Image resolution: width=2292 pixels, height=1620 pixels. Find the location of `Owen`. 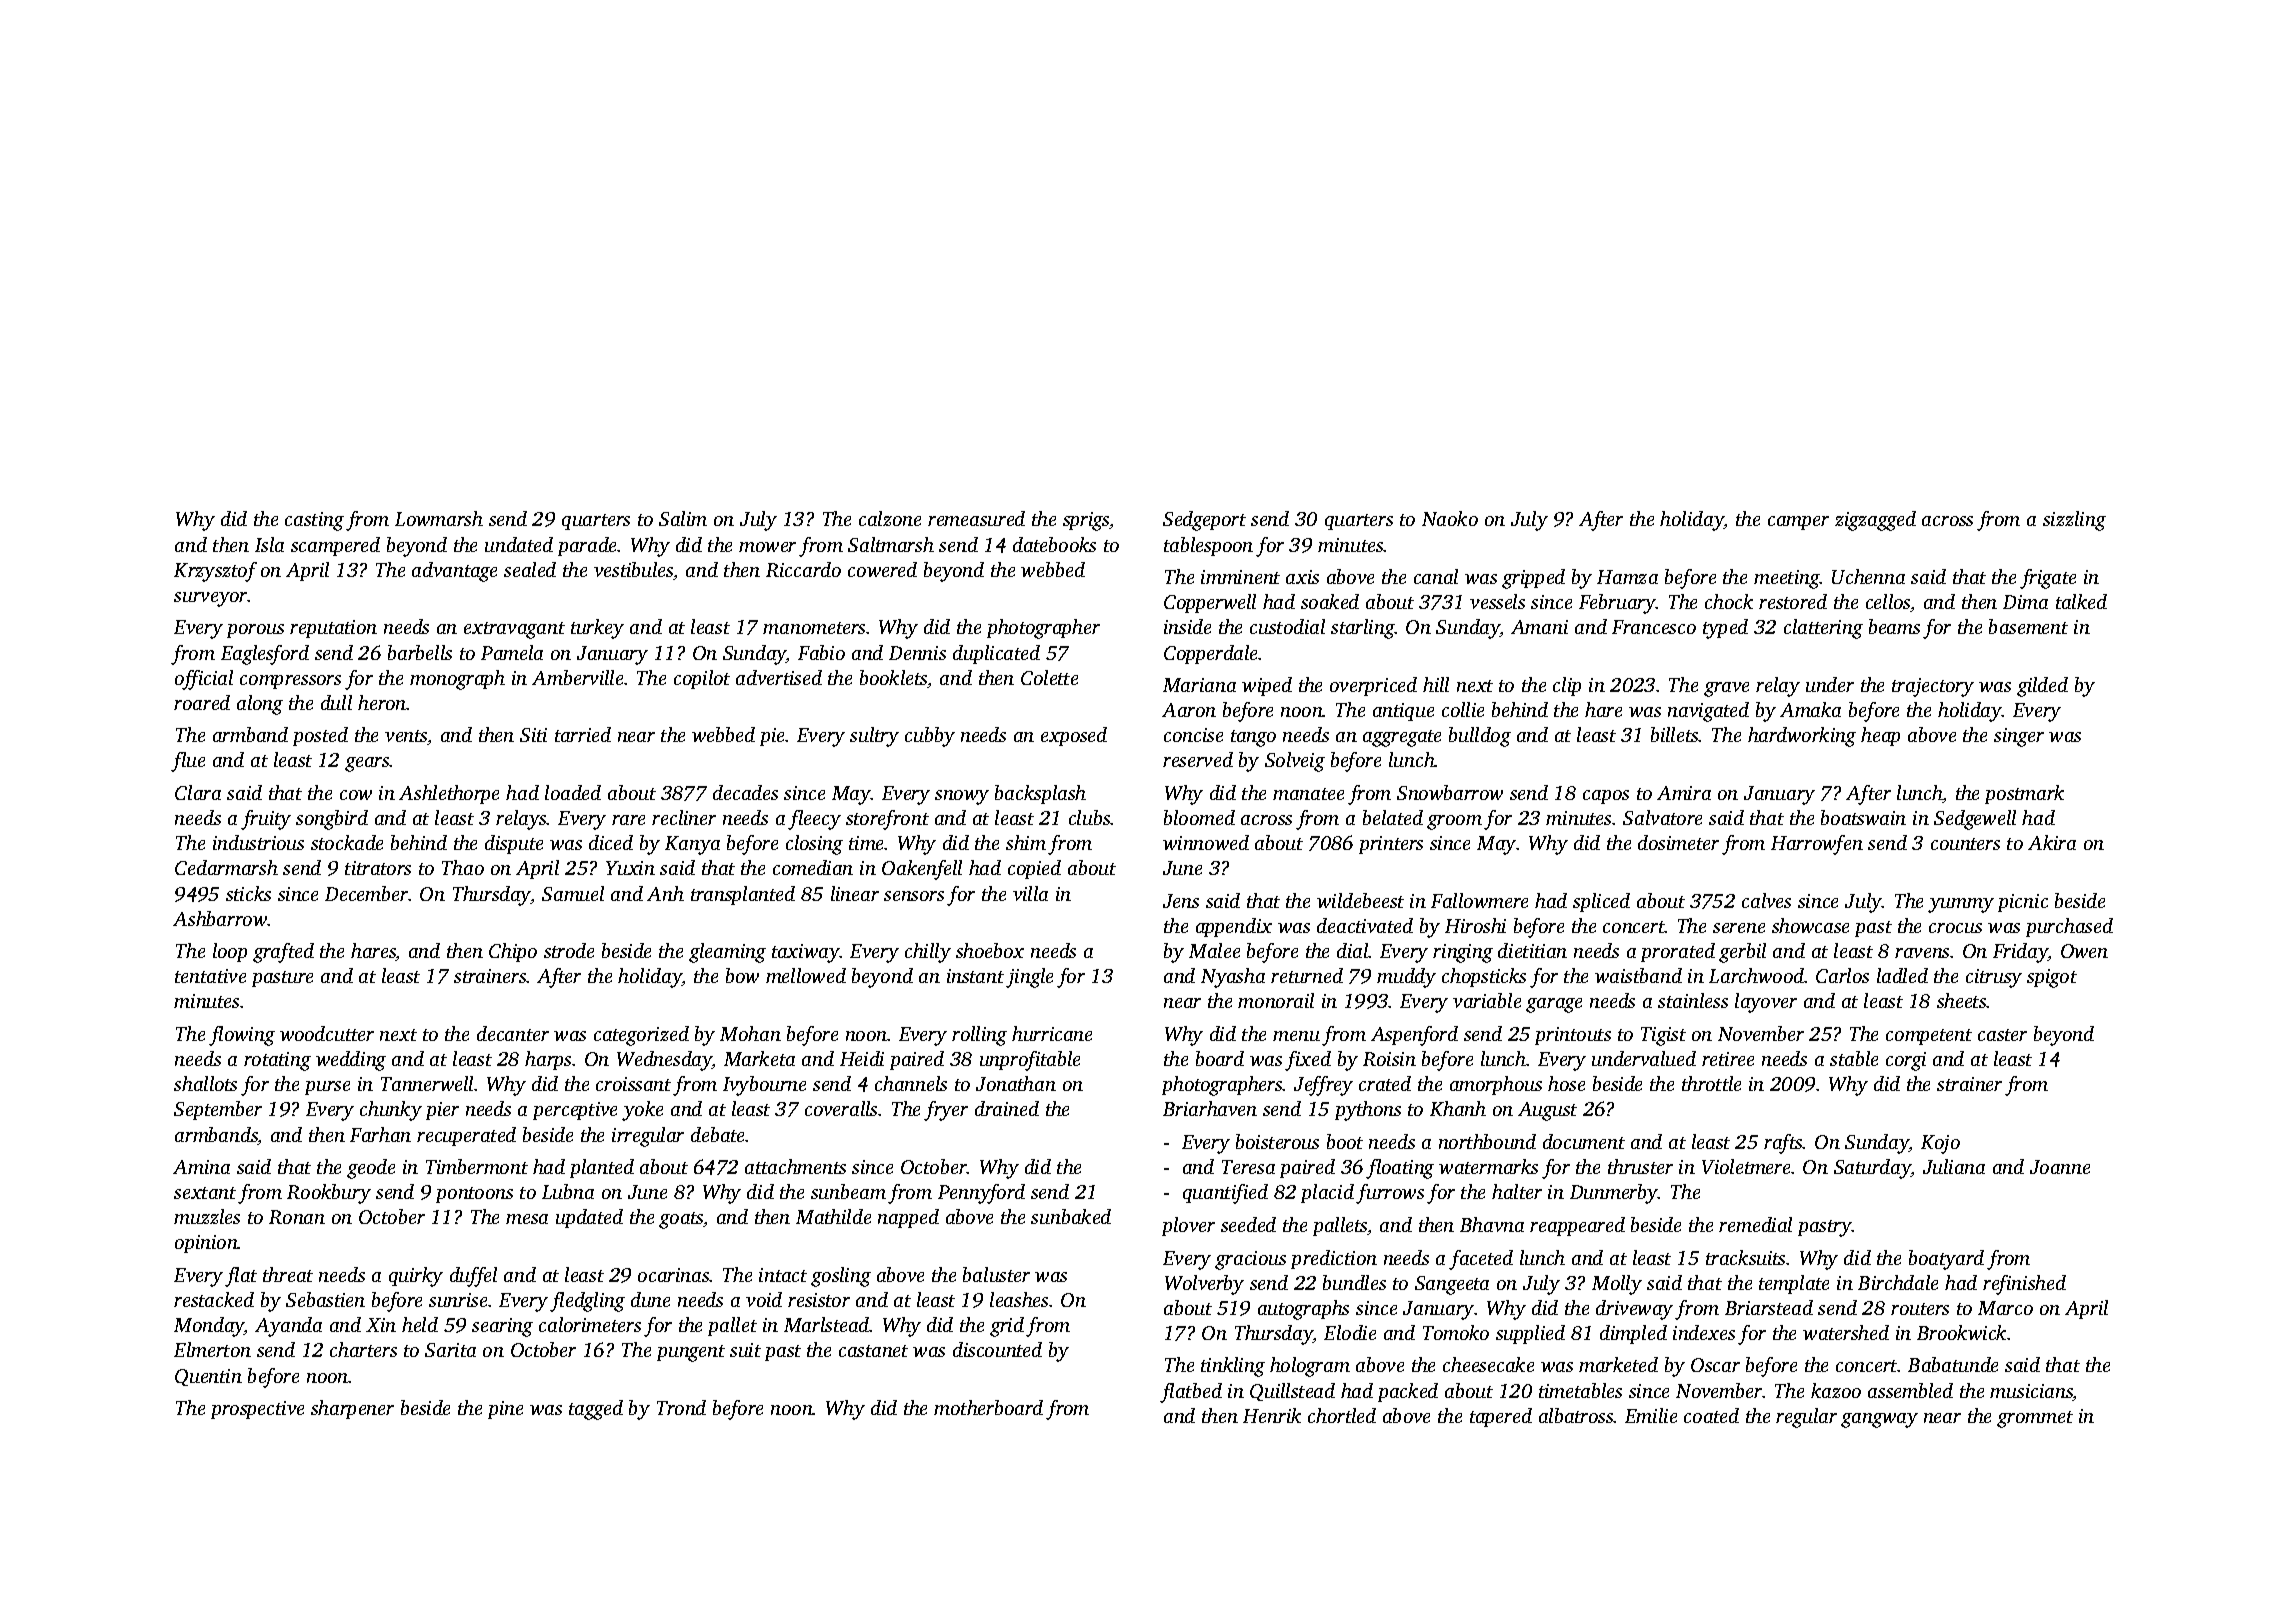

Owen is located at coordinates (2084, 951).
